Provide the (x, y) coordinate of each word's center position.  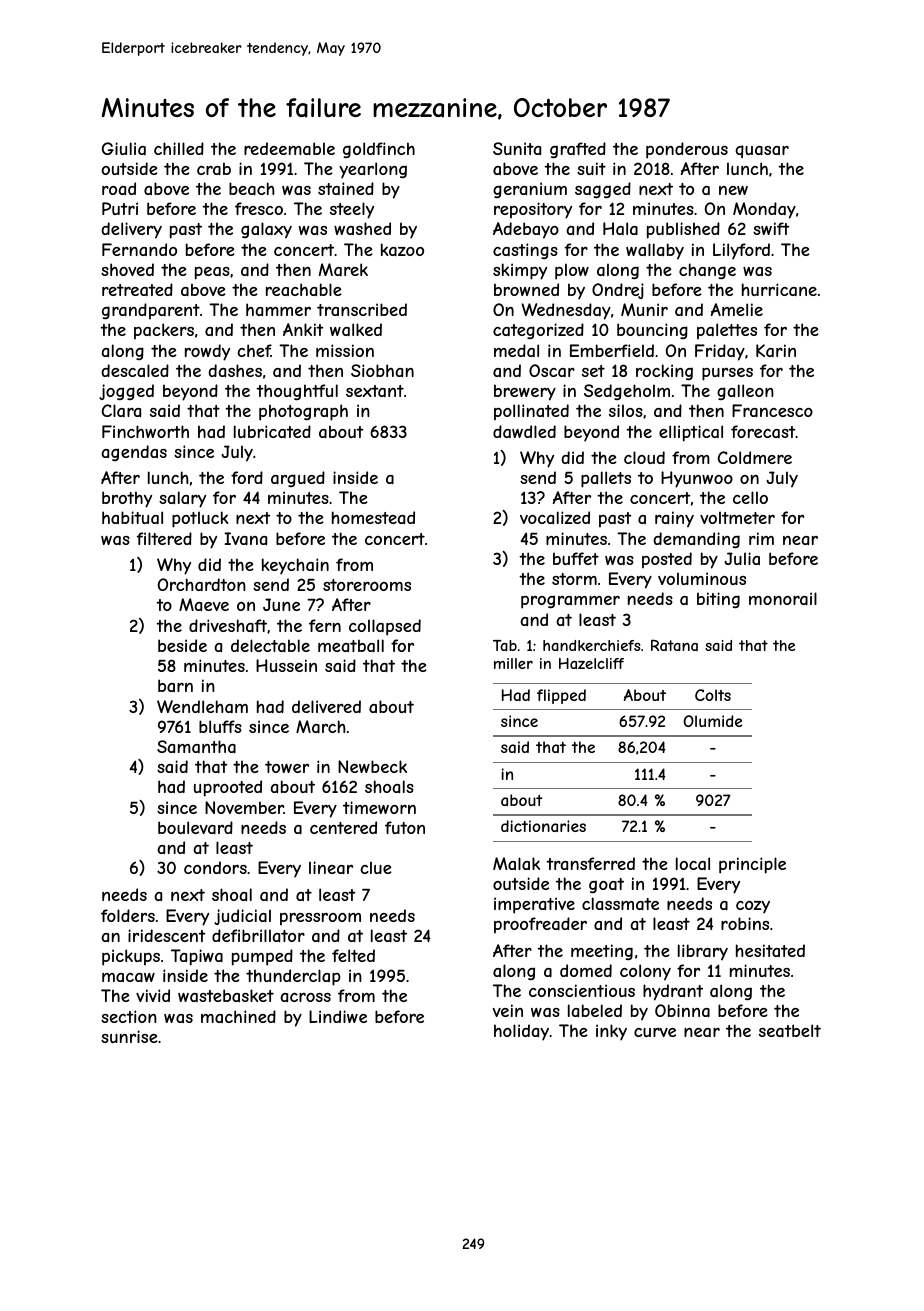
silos (626, 410)
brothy (127, 499)
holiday (521, 1032)
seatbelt (790, 1030)
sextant (375, 391)
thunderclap (293, 977)
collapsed (385, 627)
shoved (127, 269)
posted (667, 560)
